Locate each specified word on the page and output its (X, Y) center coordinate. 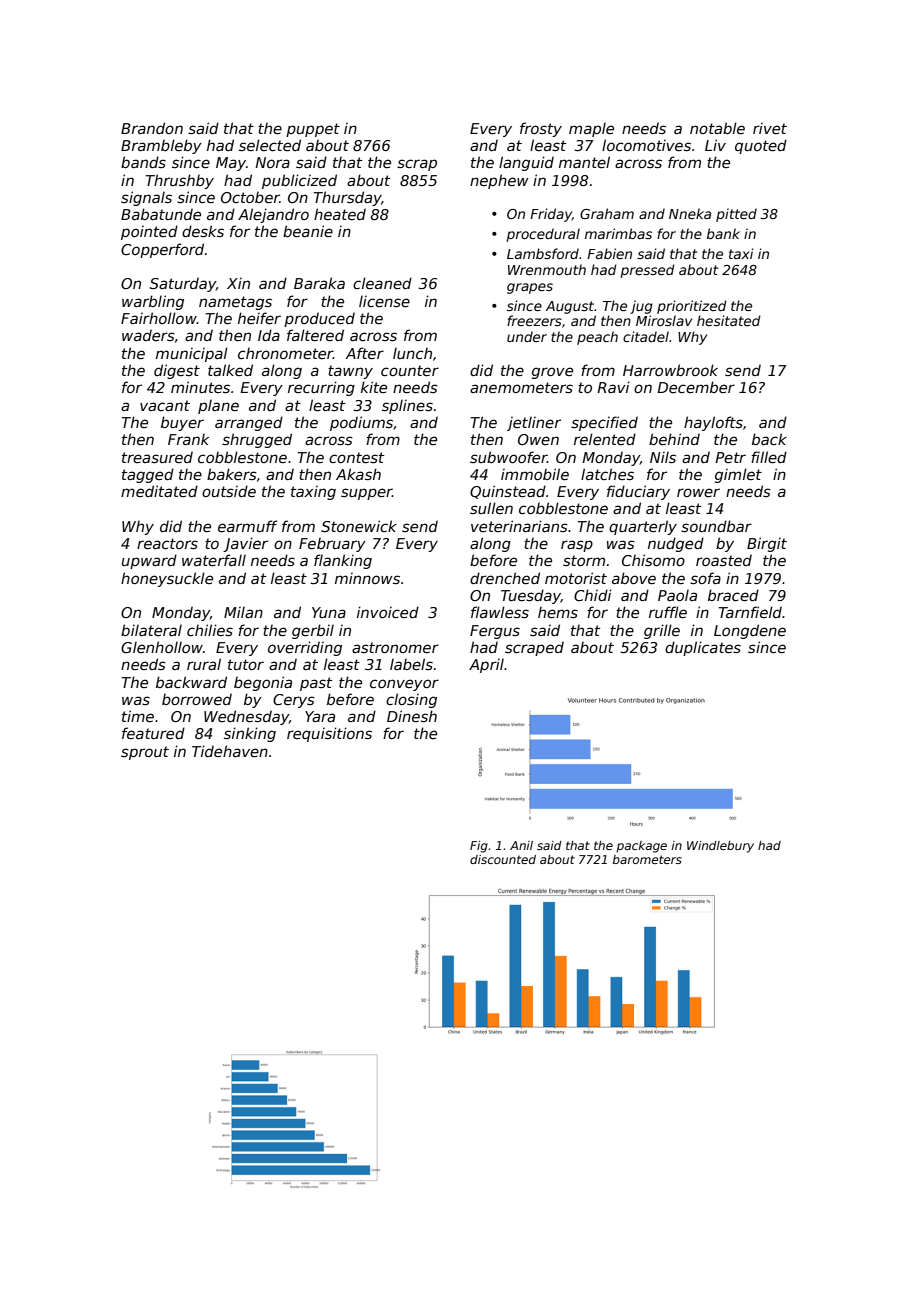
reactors (167, 543)
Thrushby (179, 181)
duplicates (703, 648)
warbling (153, 302)
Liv (715, 145)
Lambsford (543, 253)
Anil (521, 845)
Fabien (609, 253)
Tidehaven (230, 751)
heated (340, 214)
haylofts (713, 423)
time (138, 716)
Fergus (495, 632)
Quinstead (508, 492)
